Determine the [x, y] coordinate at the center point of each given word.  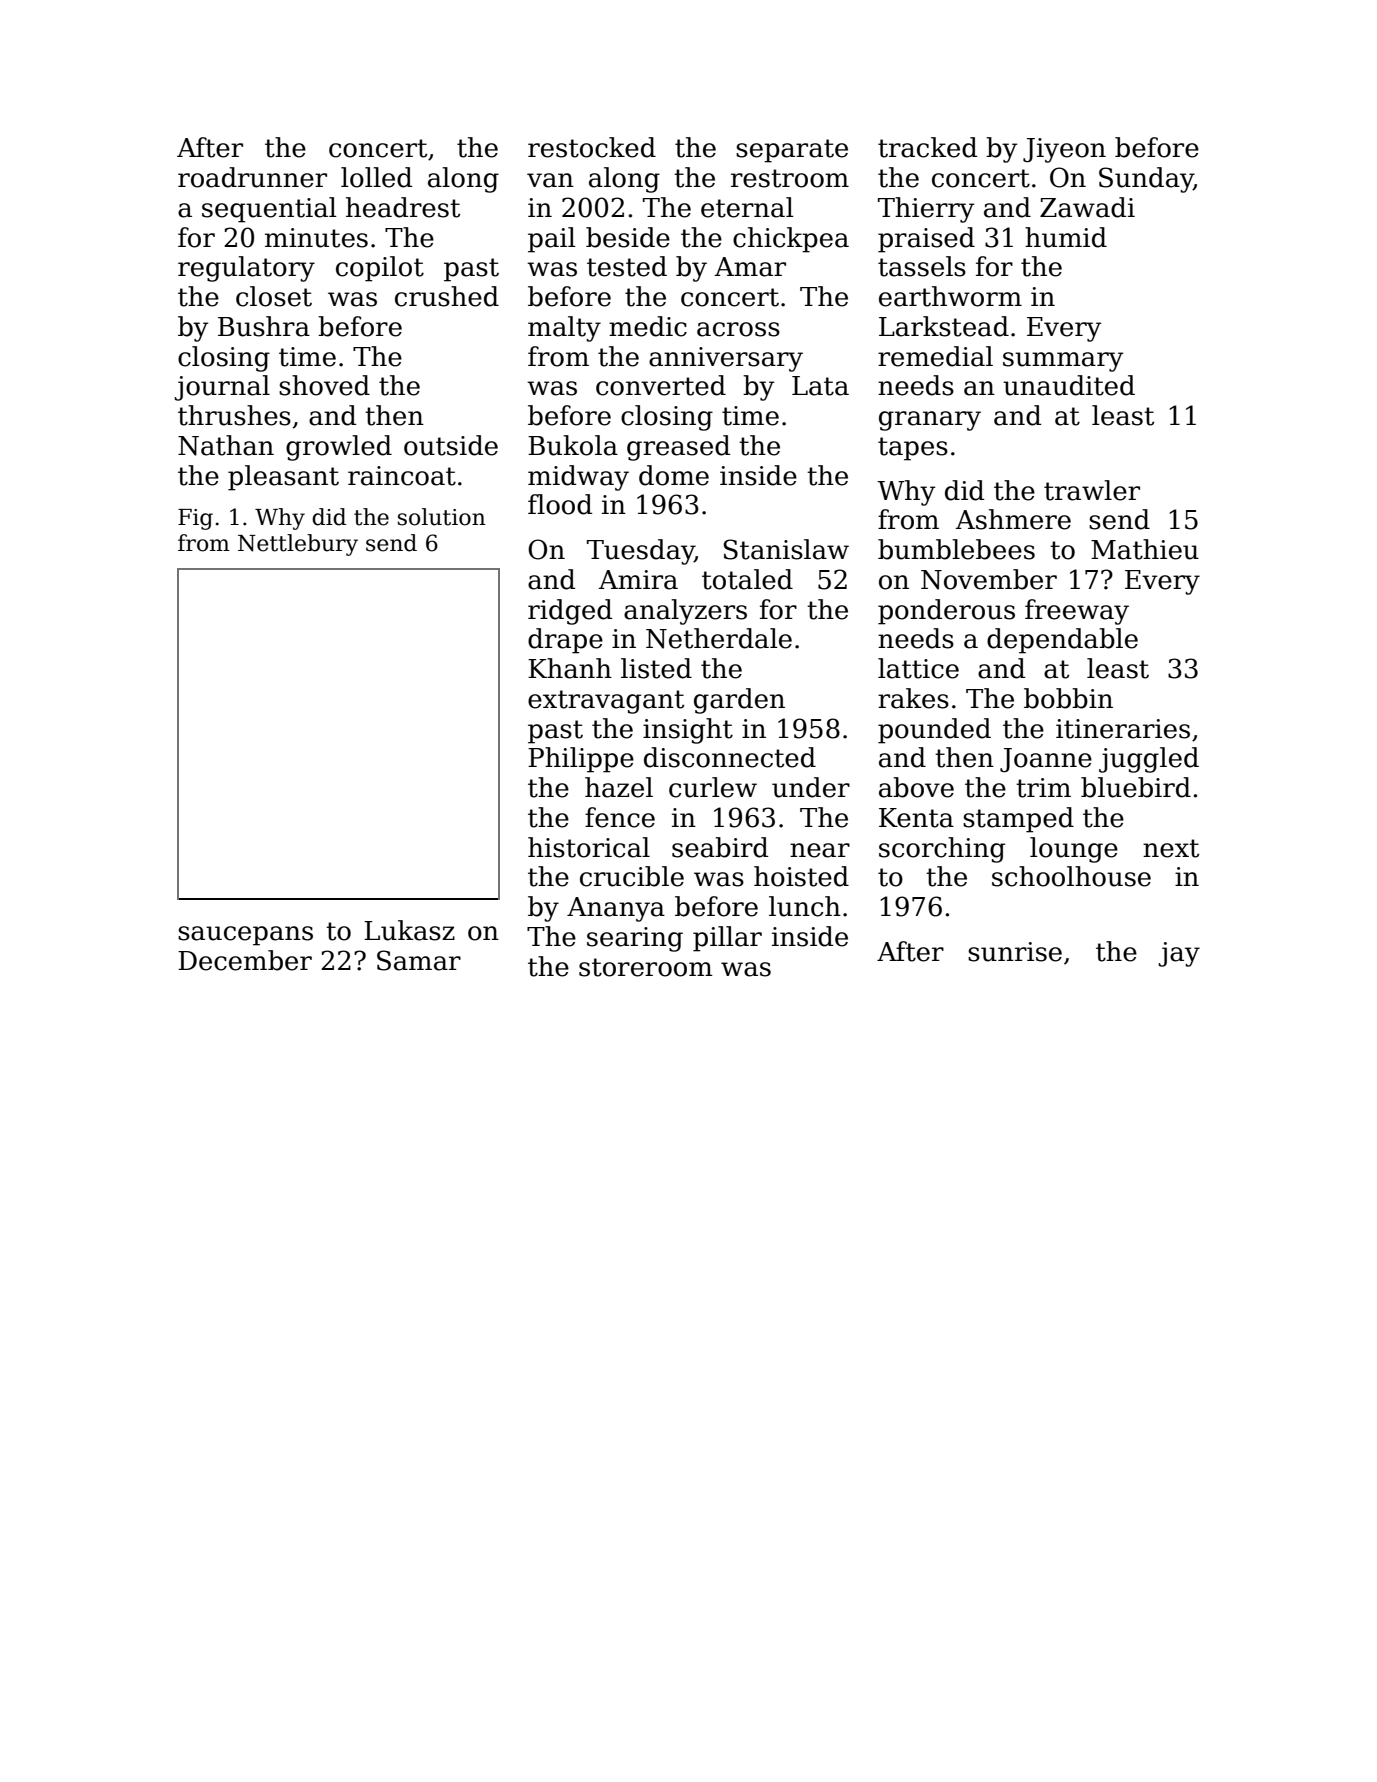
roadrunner [252, 177]
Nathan [226, 445]
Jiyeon [1064, 150]
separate [792, 151]
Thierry [926, 210]
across [738, 329]
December [245, 960]
